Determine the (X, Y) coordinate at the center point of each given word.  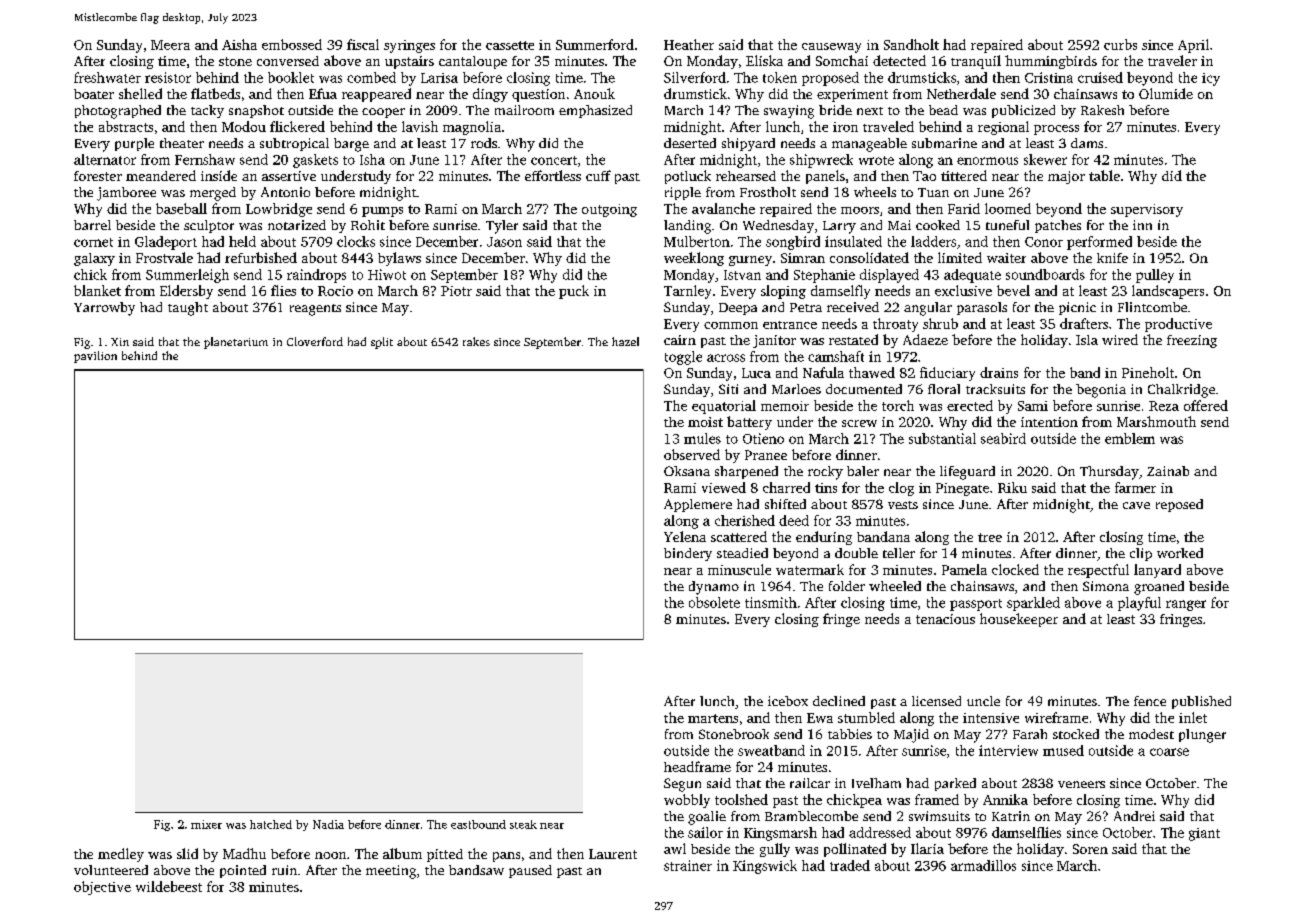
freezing (1192, 341)
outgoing (609, 210)
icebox (788, 701)
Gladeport (166, 243)
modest (1151, 734)
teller (899, 553)
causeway (831, 48)
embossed (292, 44)
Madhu (244, 853)
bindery (688, 554)
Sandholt (911, 44)
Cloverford (315, 341)
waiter (1006, 258)
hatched (271, 824)
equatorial (724, 407)
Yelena (685, 536)
